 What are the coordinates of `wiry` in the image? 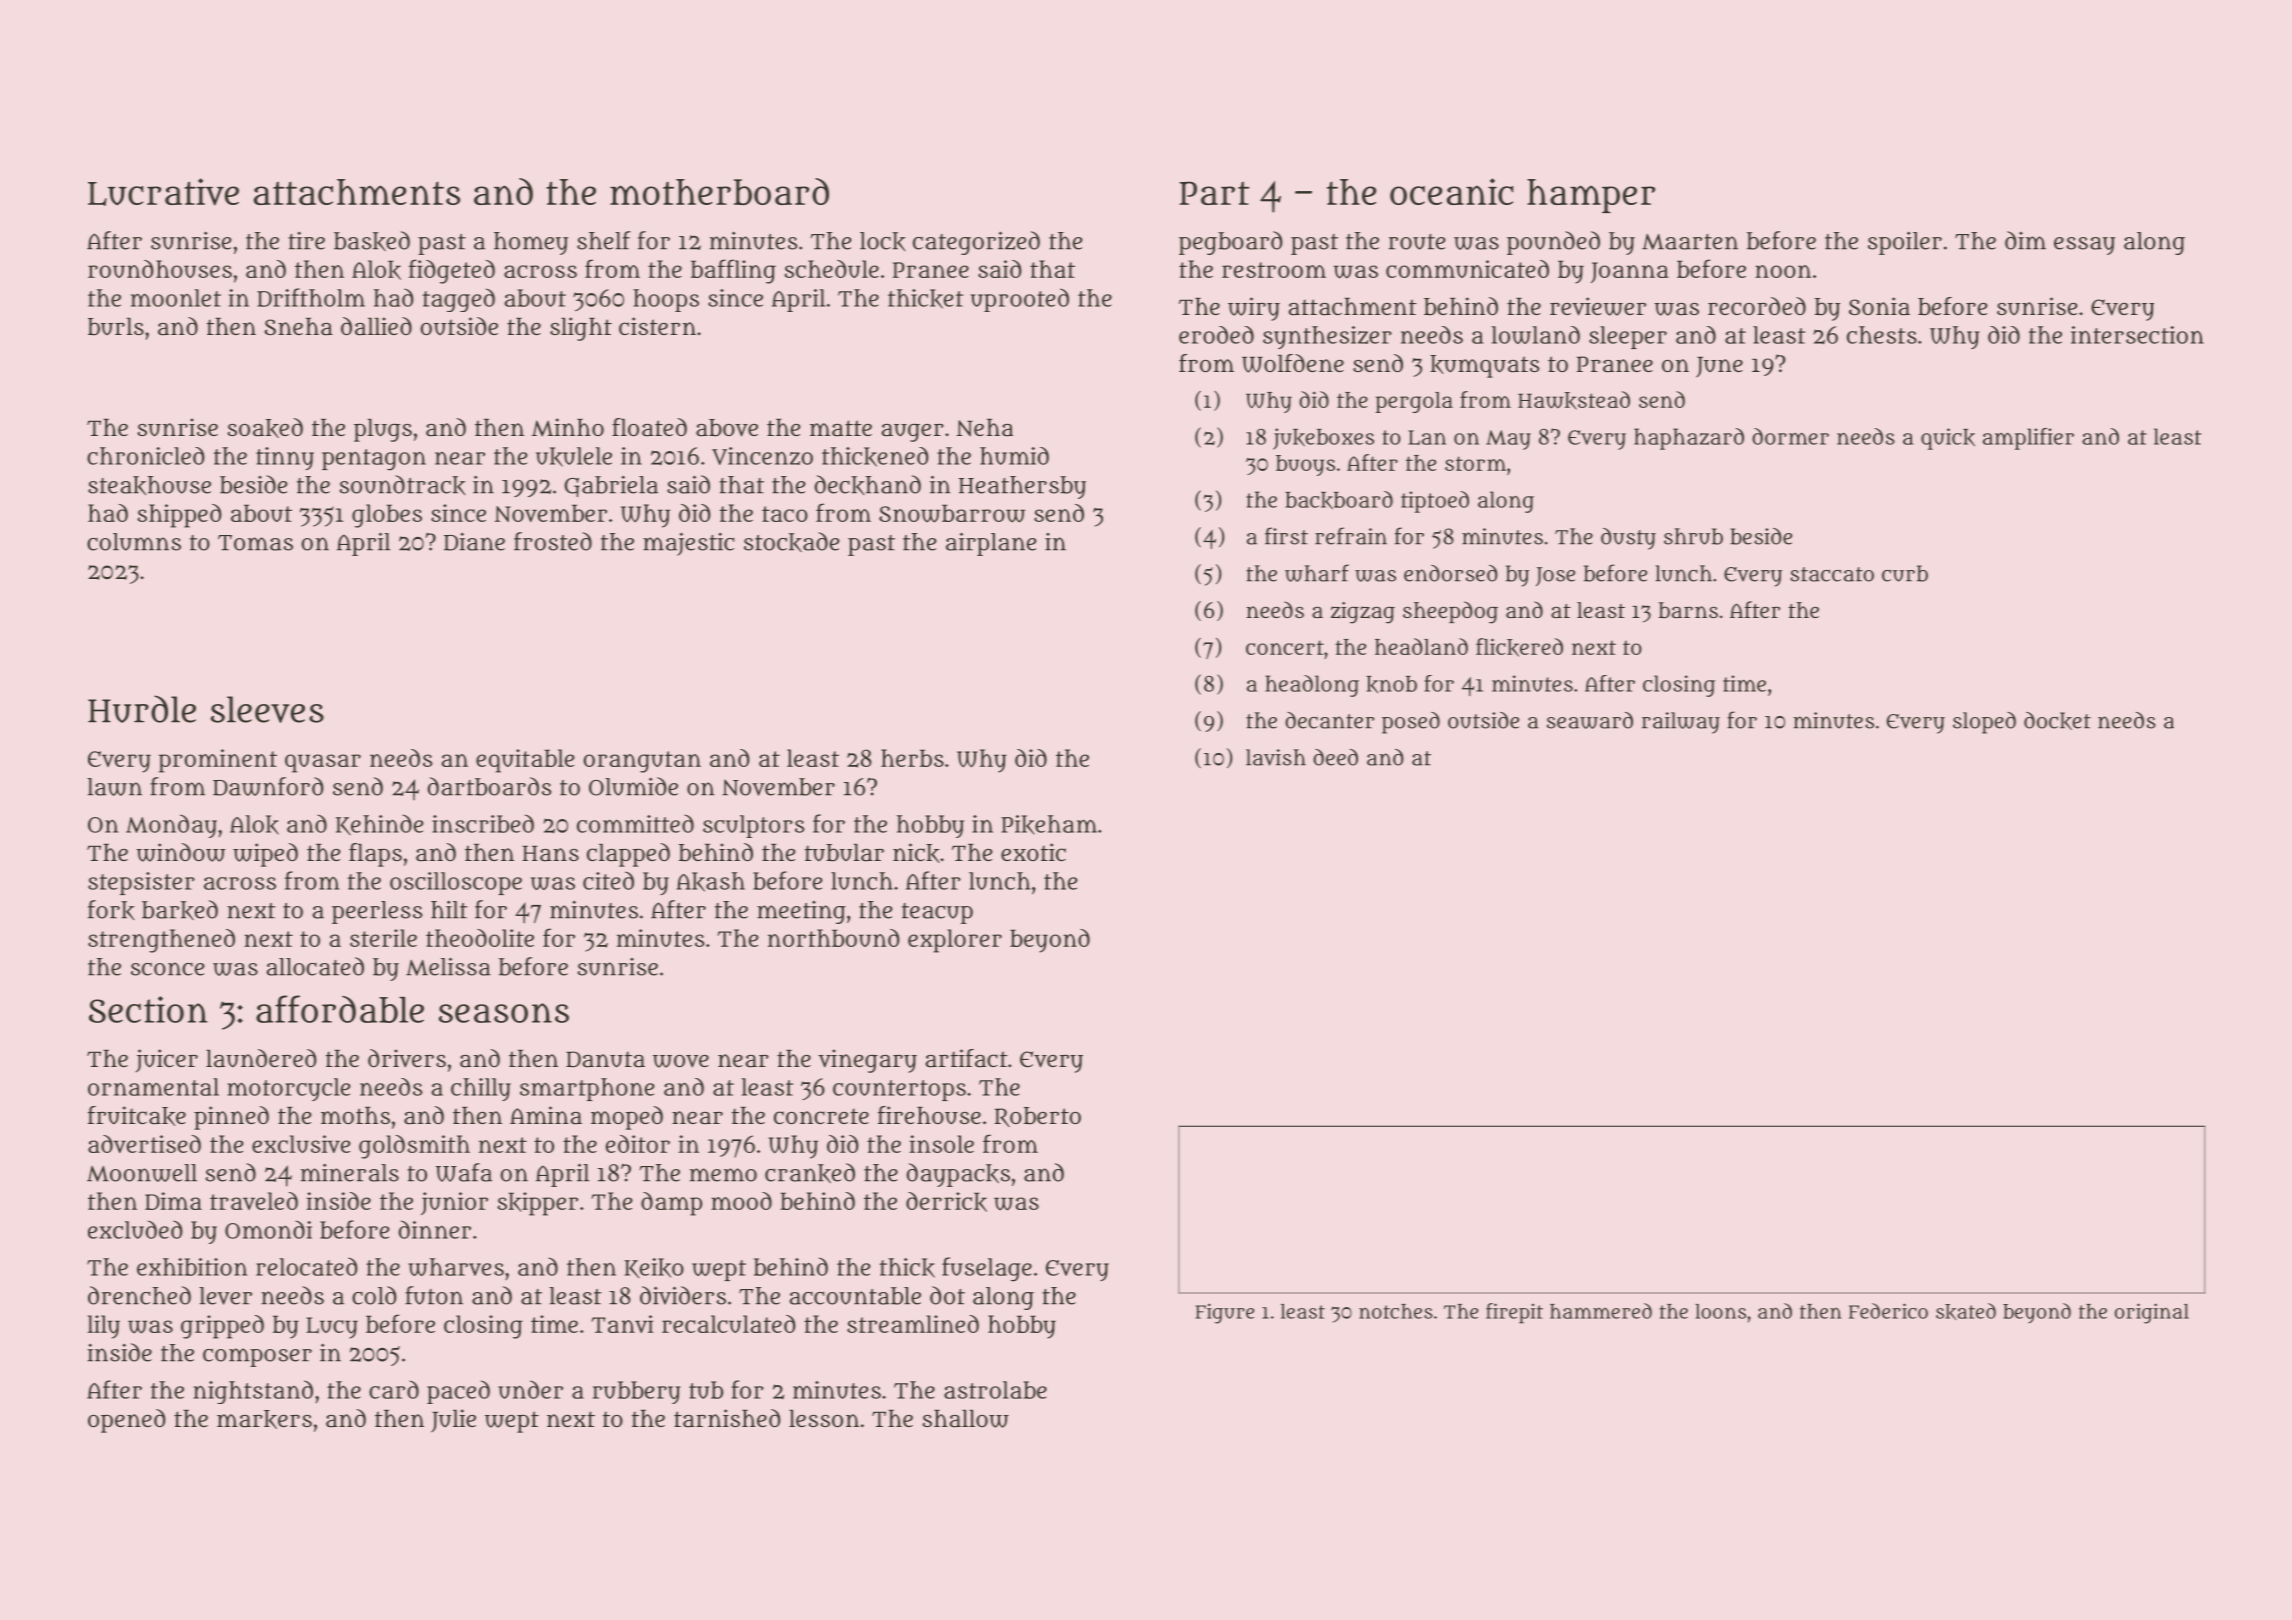 It's located at (1254, 309).
